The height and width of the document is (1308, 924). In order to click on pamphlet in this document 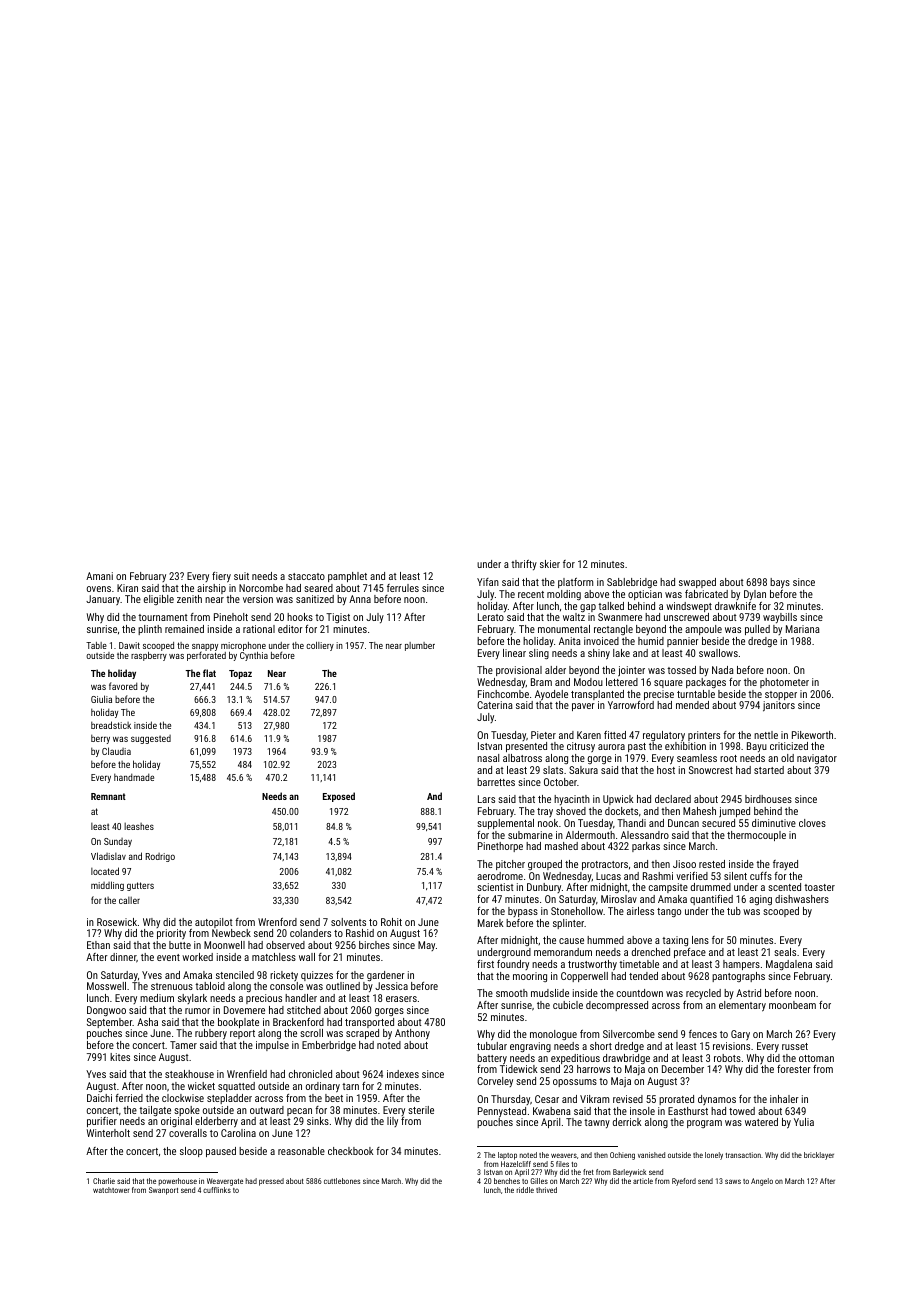, I will do `click(347, 577)`.
